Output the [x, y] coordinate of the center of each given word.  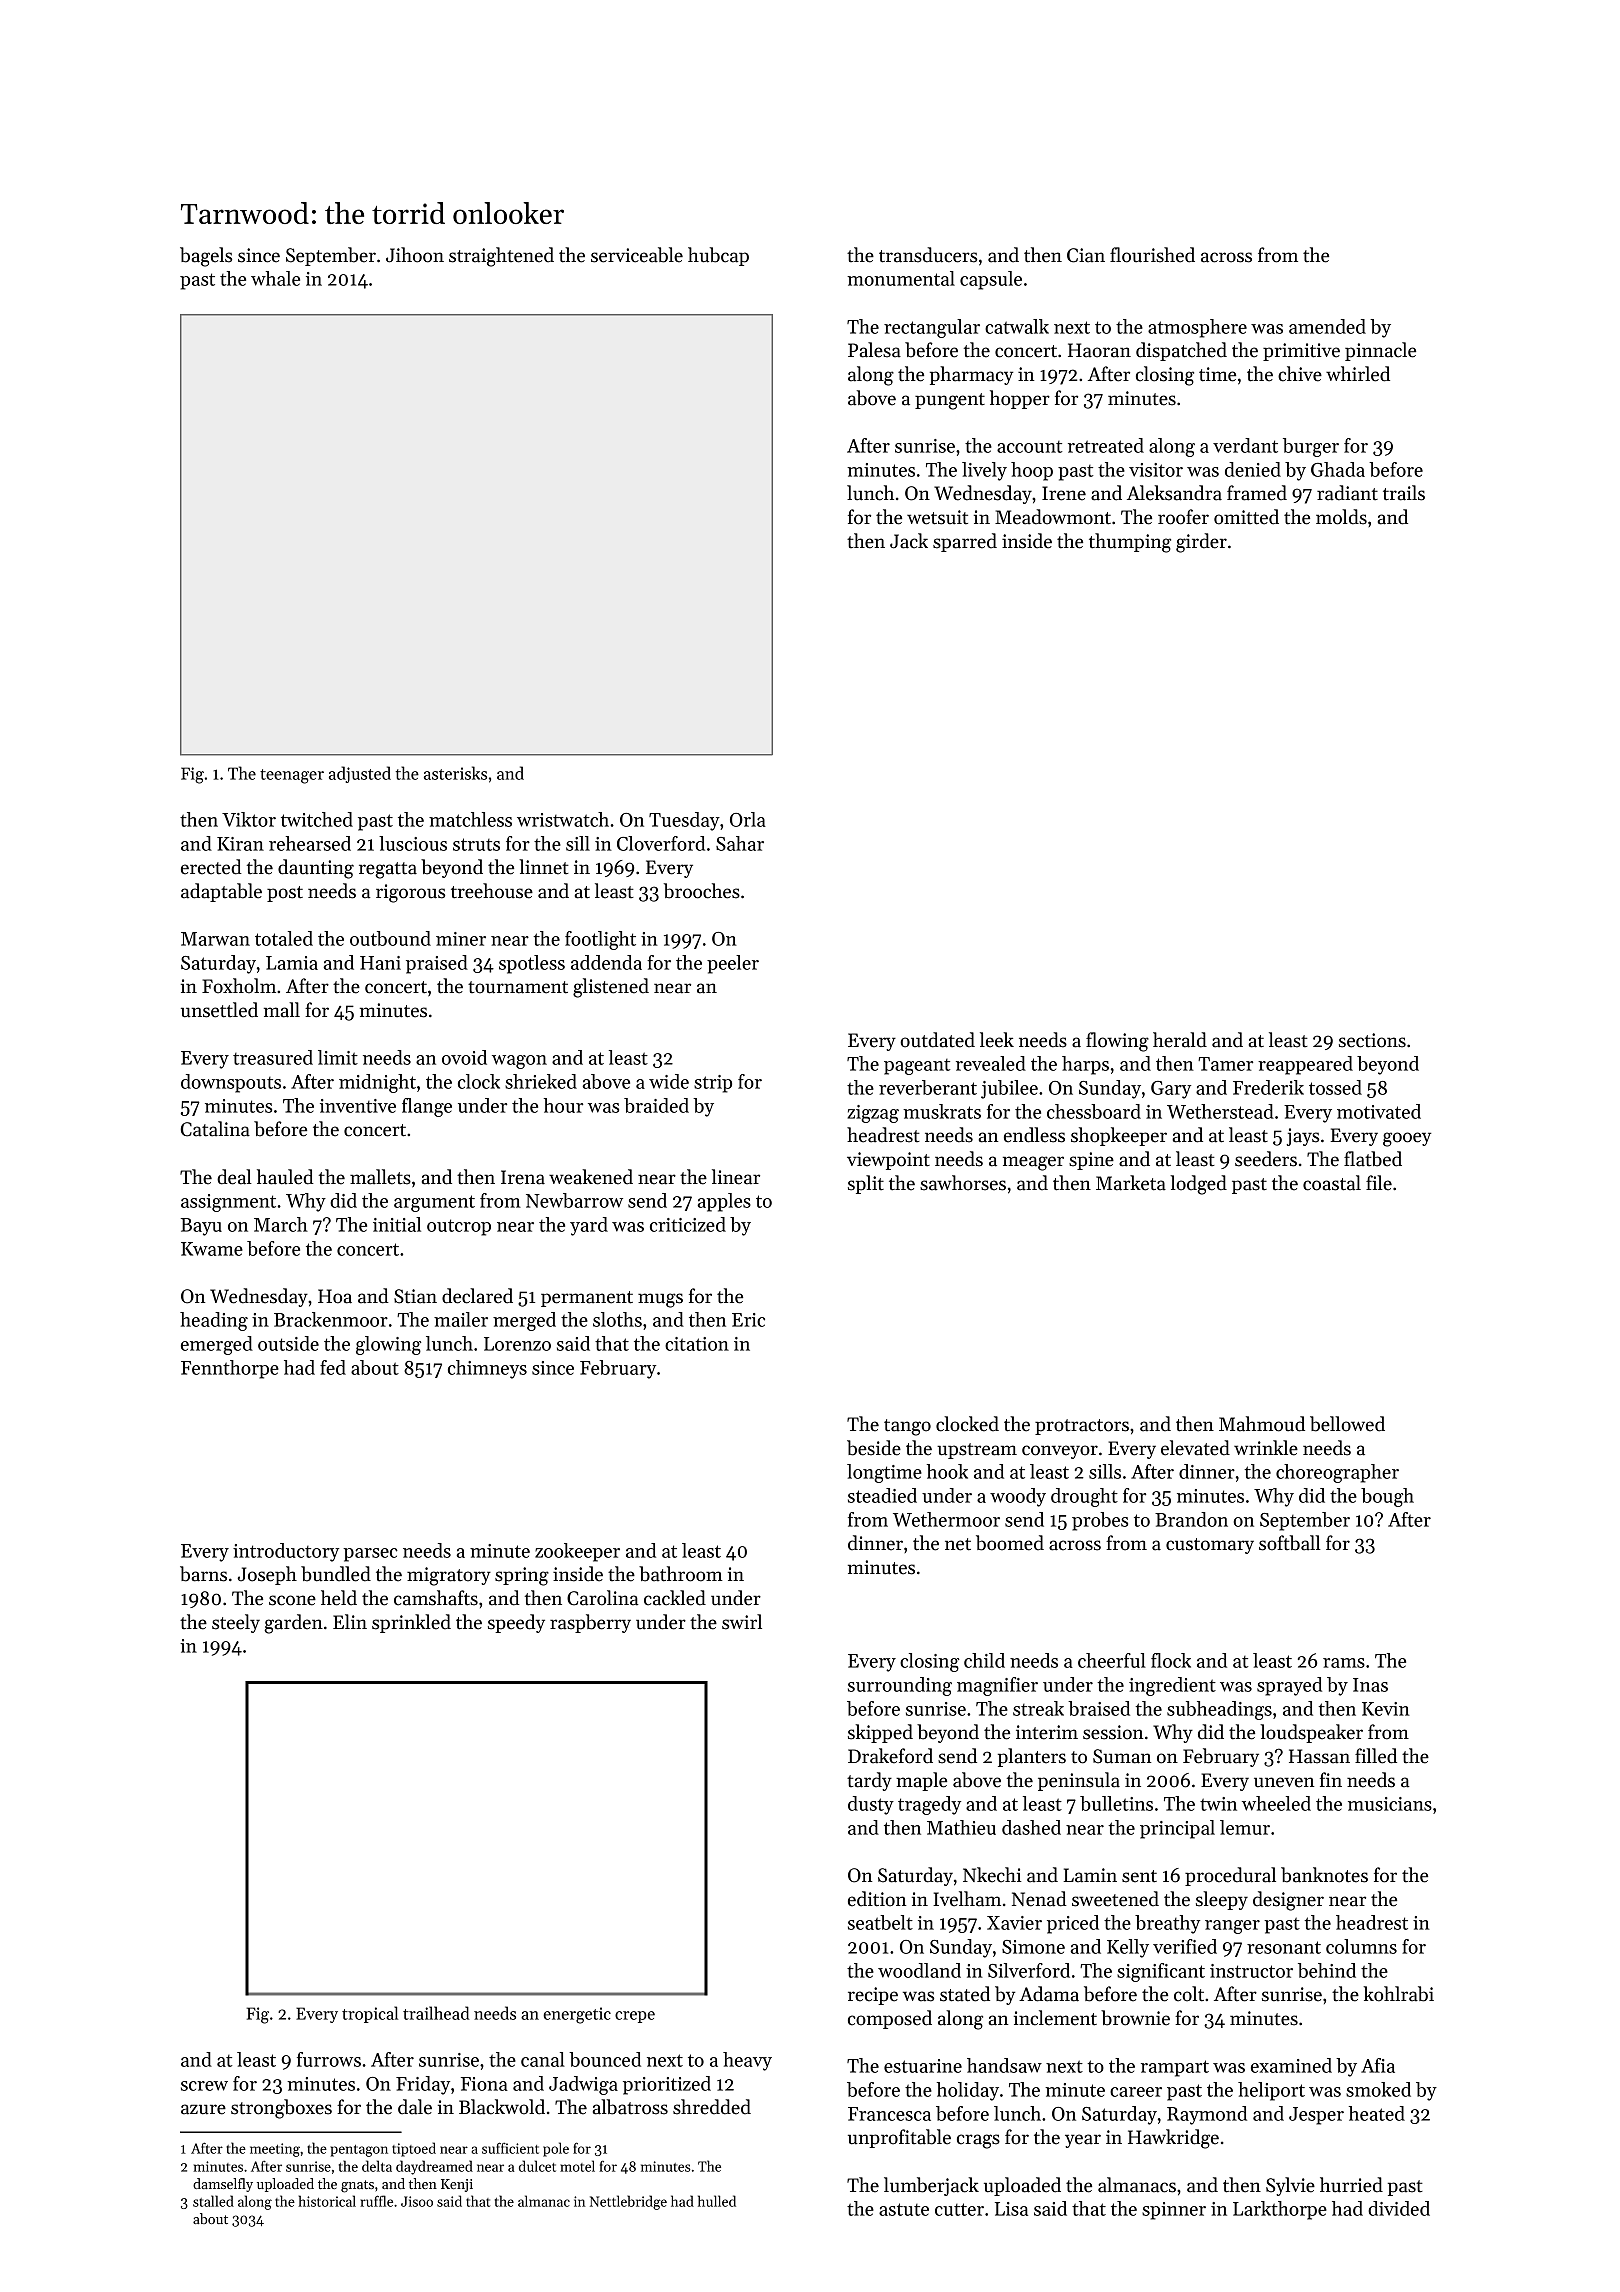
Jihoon [415, 255]
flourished [1152, 255]
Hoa [335, 1296]
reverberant [928, 1087]
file [1379, 1183]
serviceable [637, 255]
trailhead [436, 2013]
